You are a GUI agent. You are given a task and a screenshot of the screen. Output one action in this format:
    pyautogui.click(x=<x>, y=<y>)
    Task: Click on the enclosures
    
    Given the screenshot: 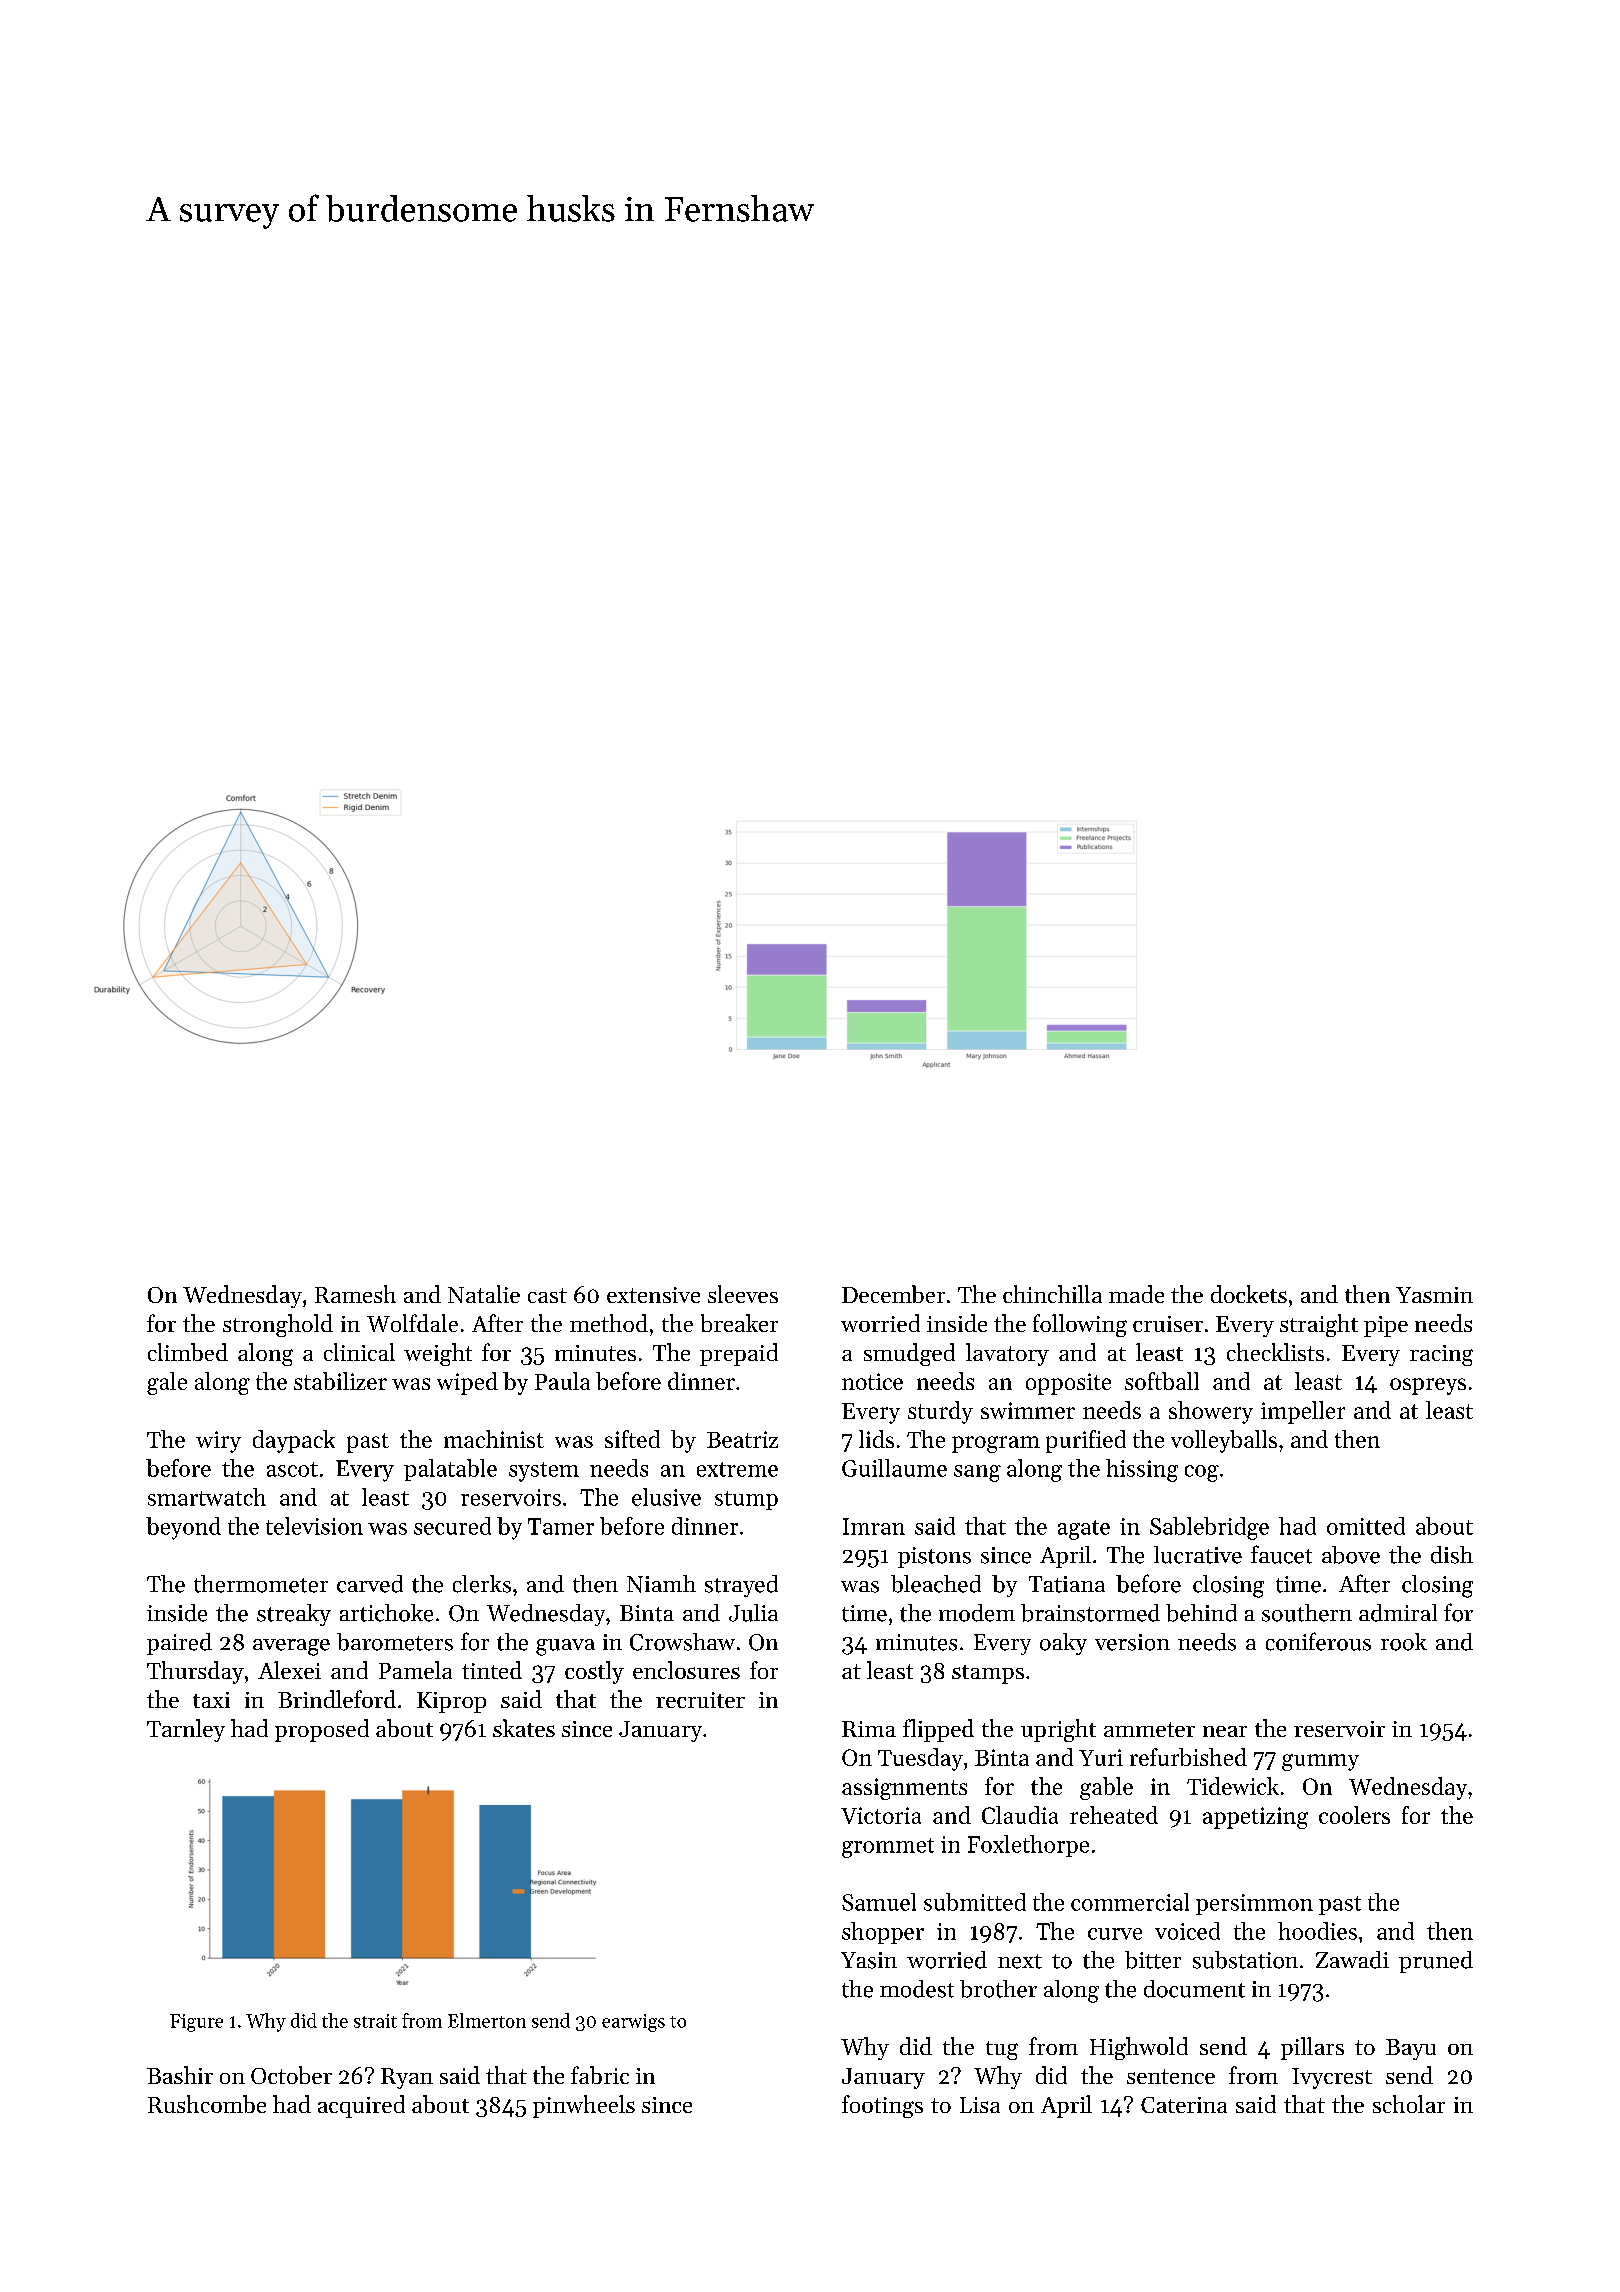 What is the action you would take?
    pyautogui.click(x=686, y=1670)
